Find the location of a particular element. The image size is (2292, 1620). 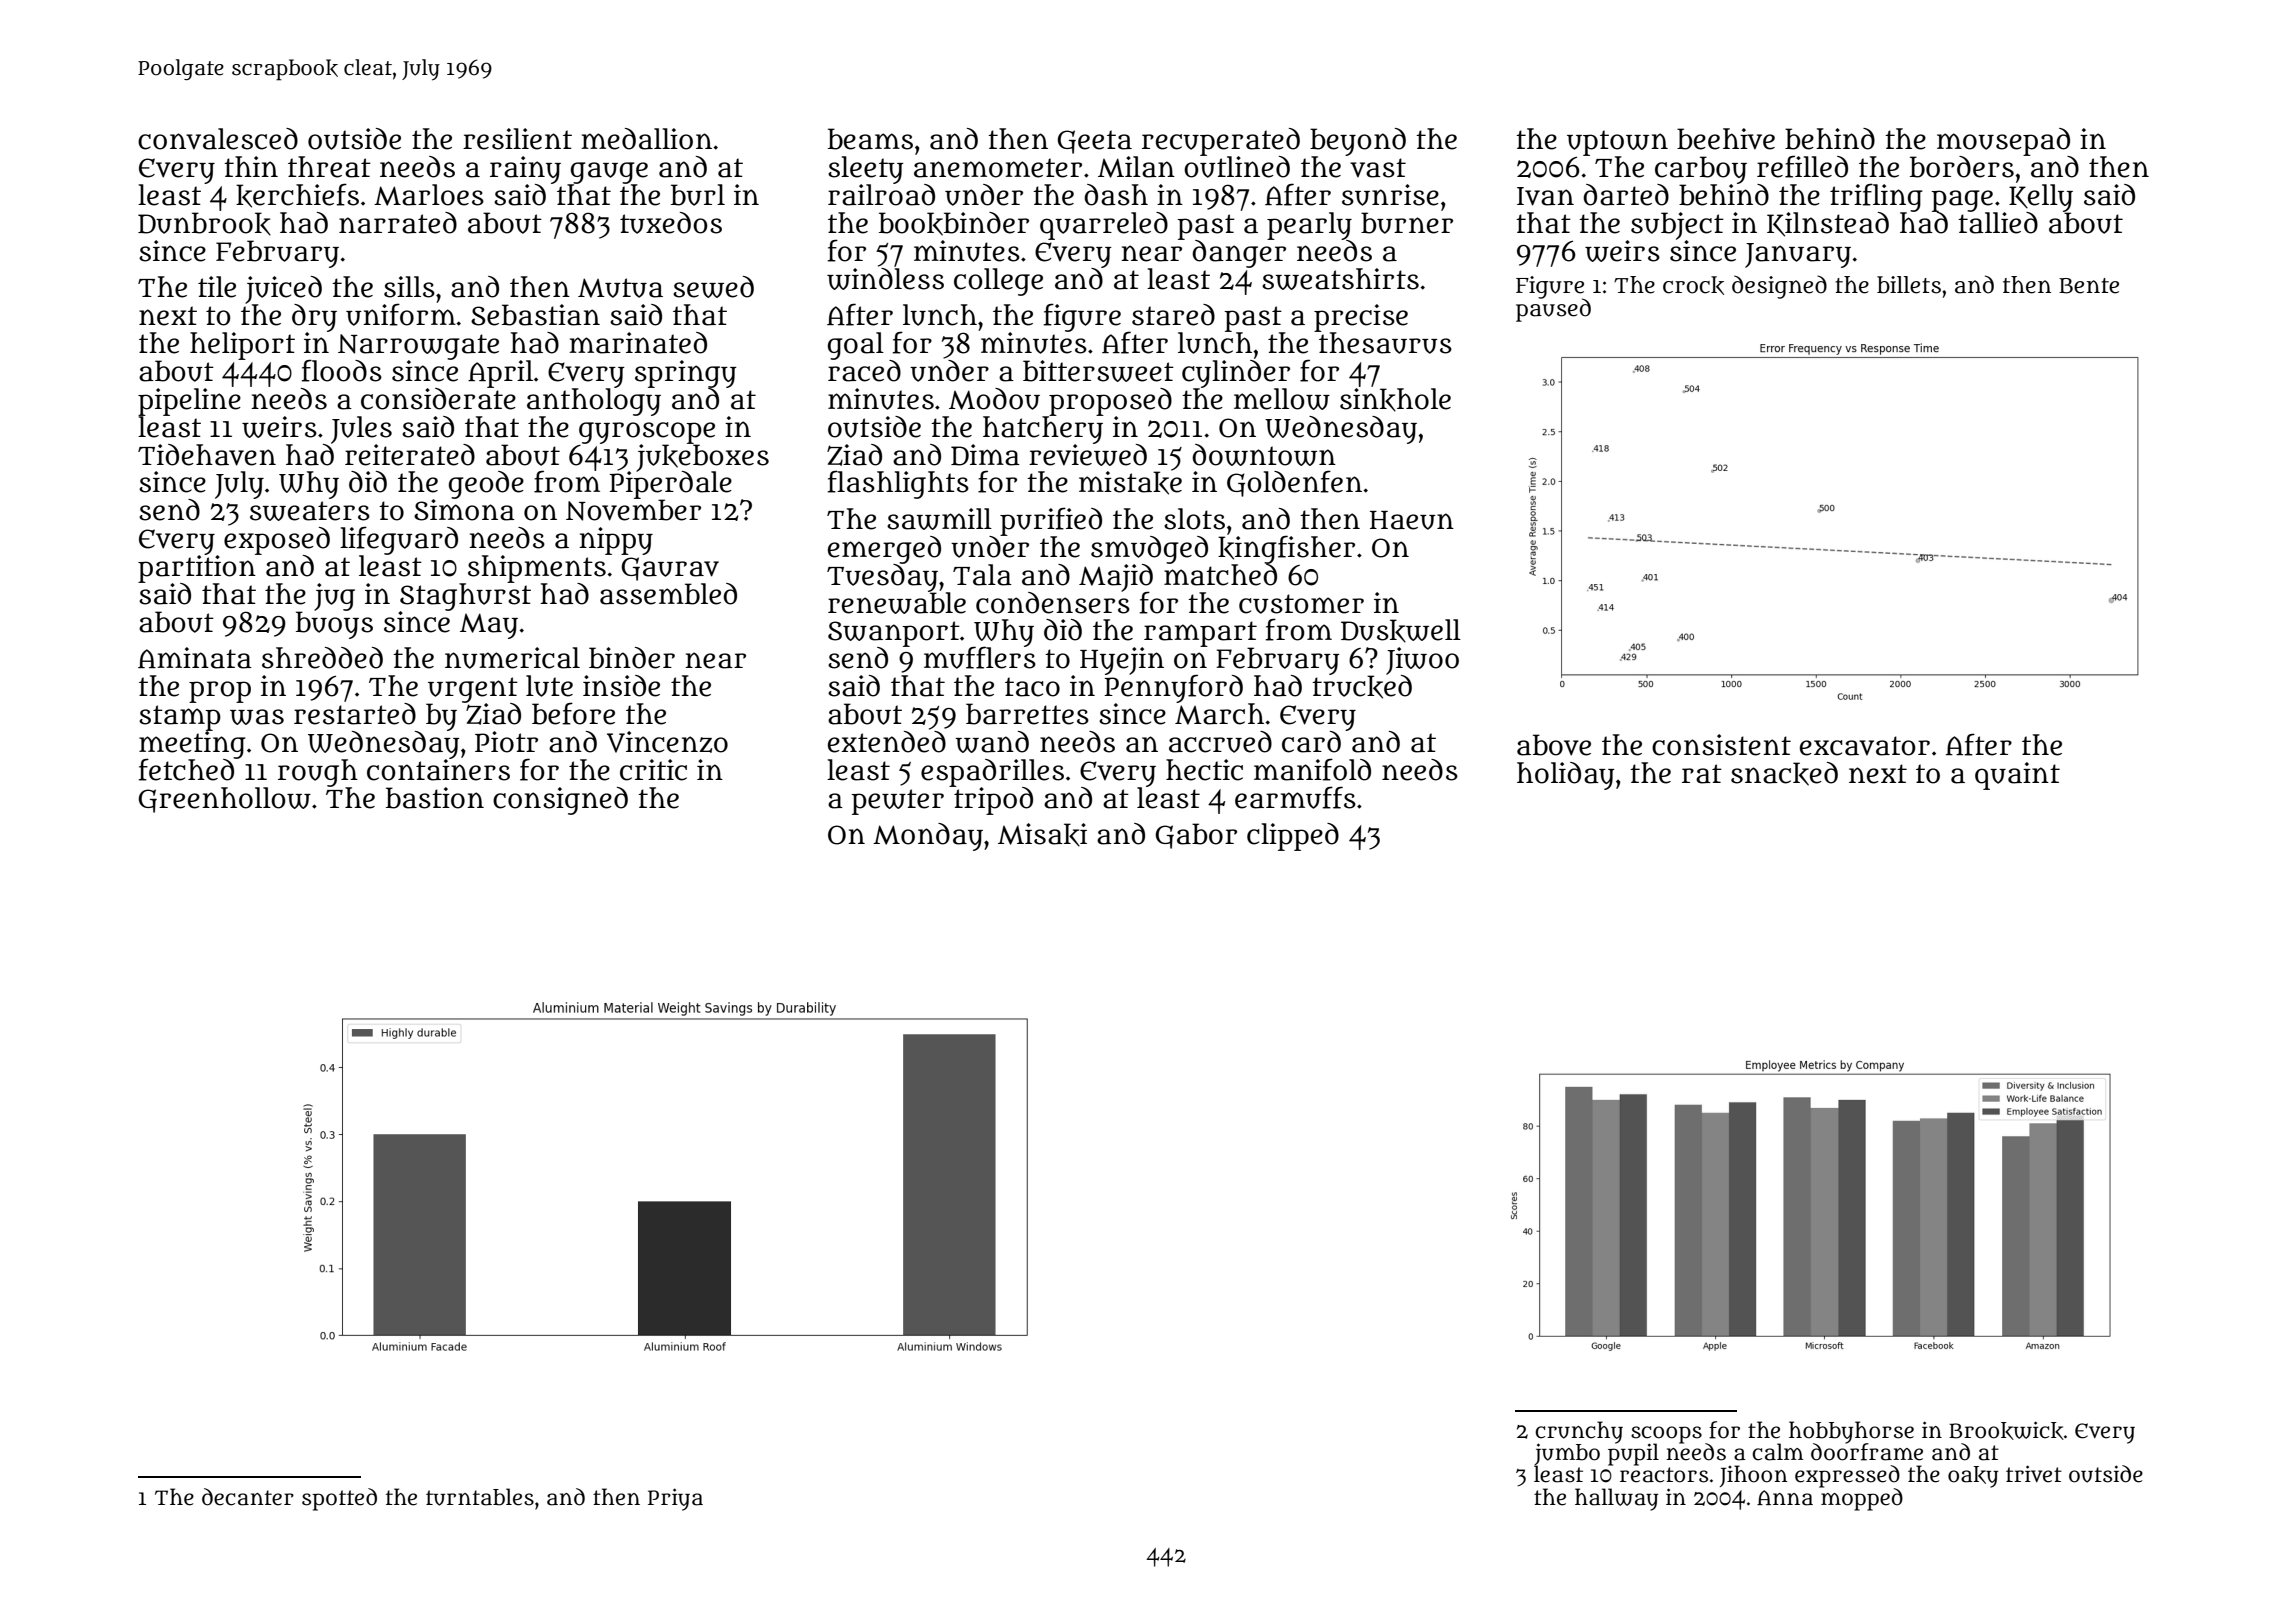

bastion is located at coordinates (435, 798).
